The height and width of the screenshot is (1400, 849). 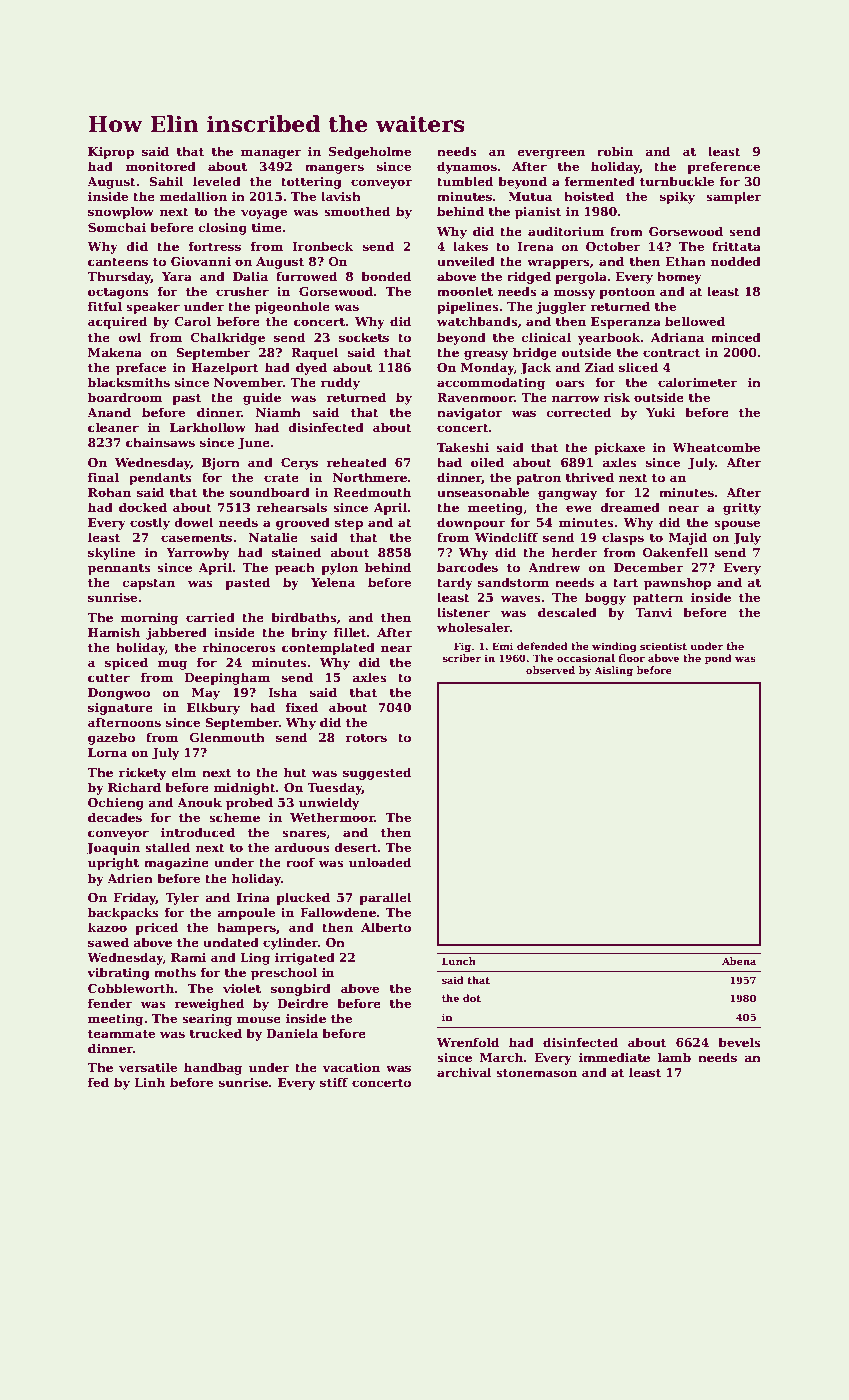 What do you see at coordinates (271, 154) in the screenshot?
I see `manager` at bounding box center [271, 154].
